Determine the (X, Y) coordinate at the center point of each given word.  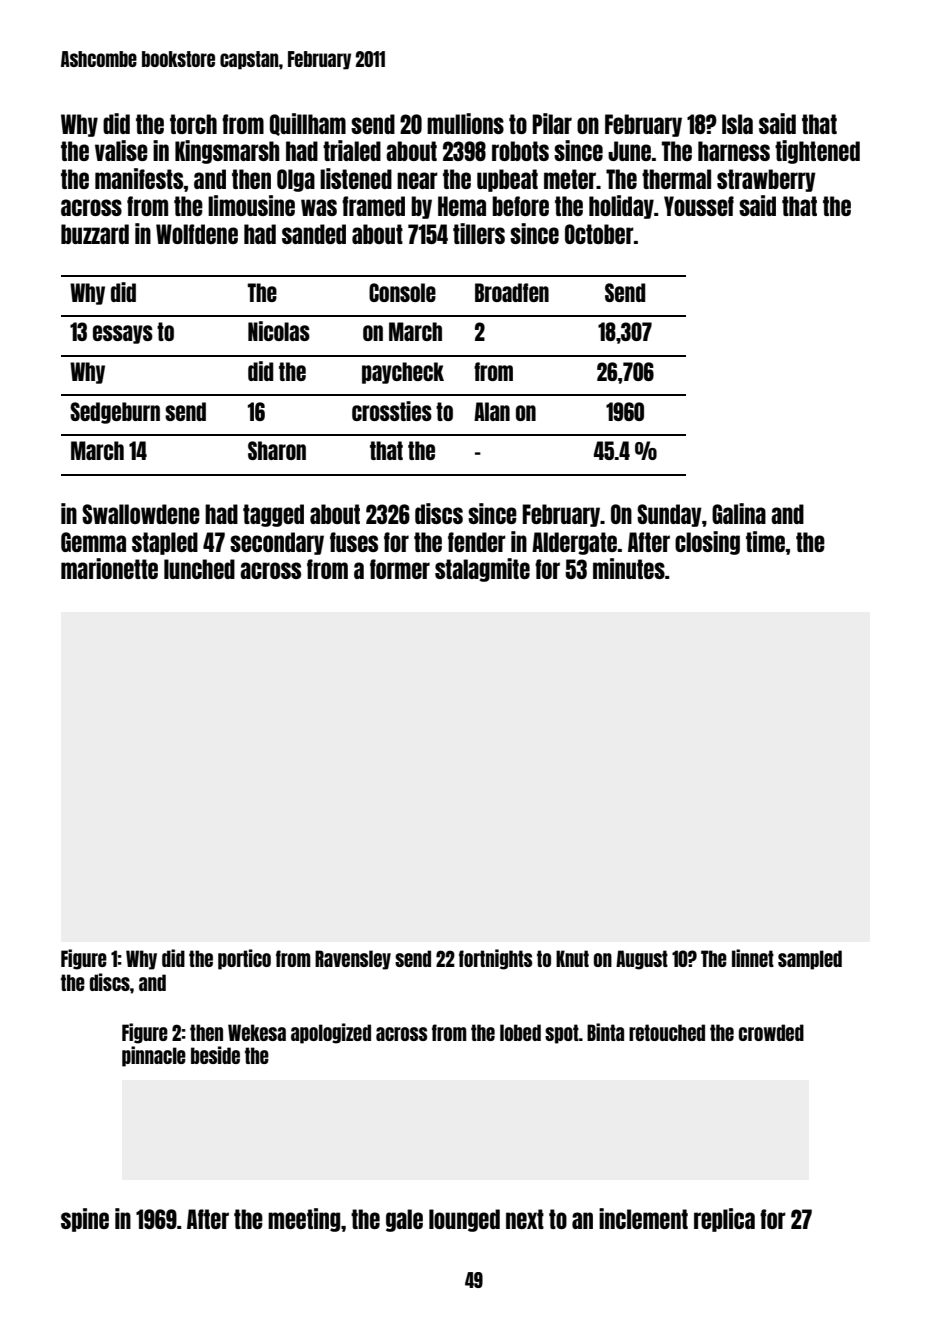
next (525, 1219)
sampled (810, 960)
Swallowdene (141, 514)
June (629, 151)
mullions (465, 123)
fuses (354, 542)
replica (724, 1220)
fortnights (495, 959)
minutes (629, 568)
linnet (753, 958)
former (400, 569)
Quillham (308, 124)
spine (85, 1220)
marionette (109, 568)
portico (244, 959)
